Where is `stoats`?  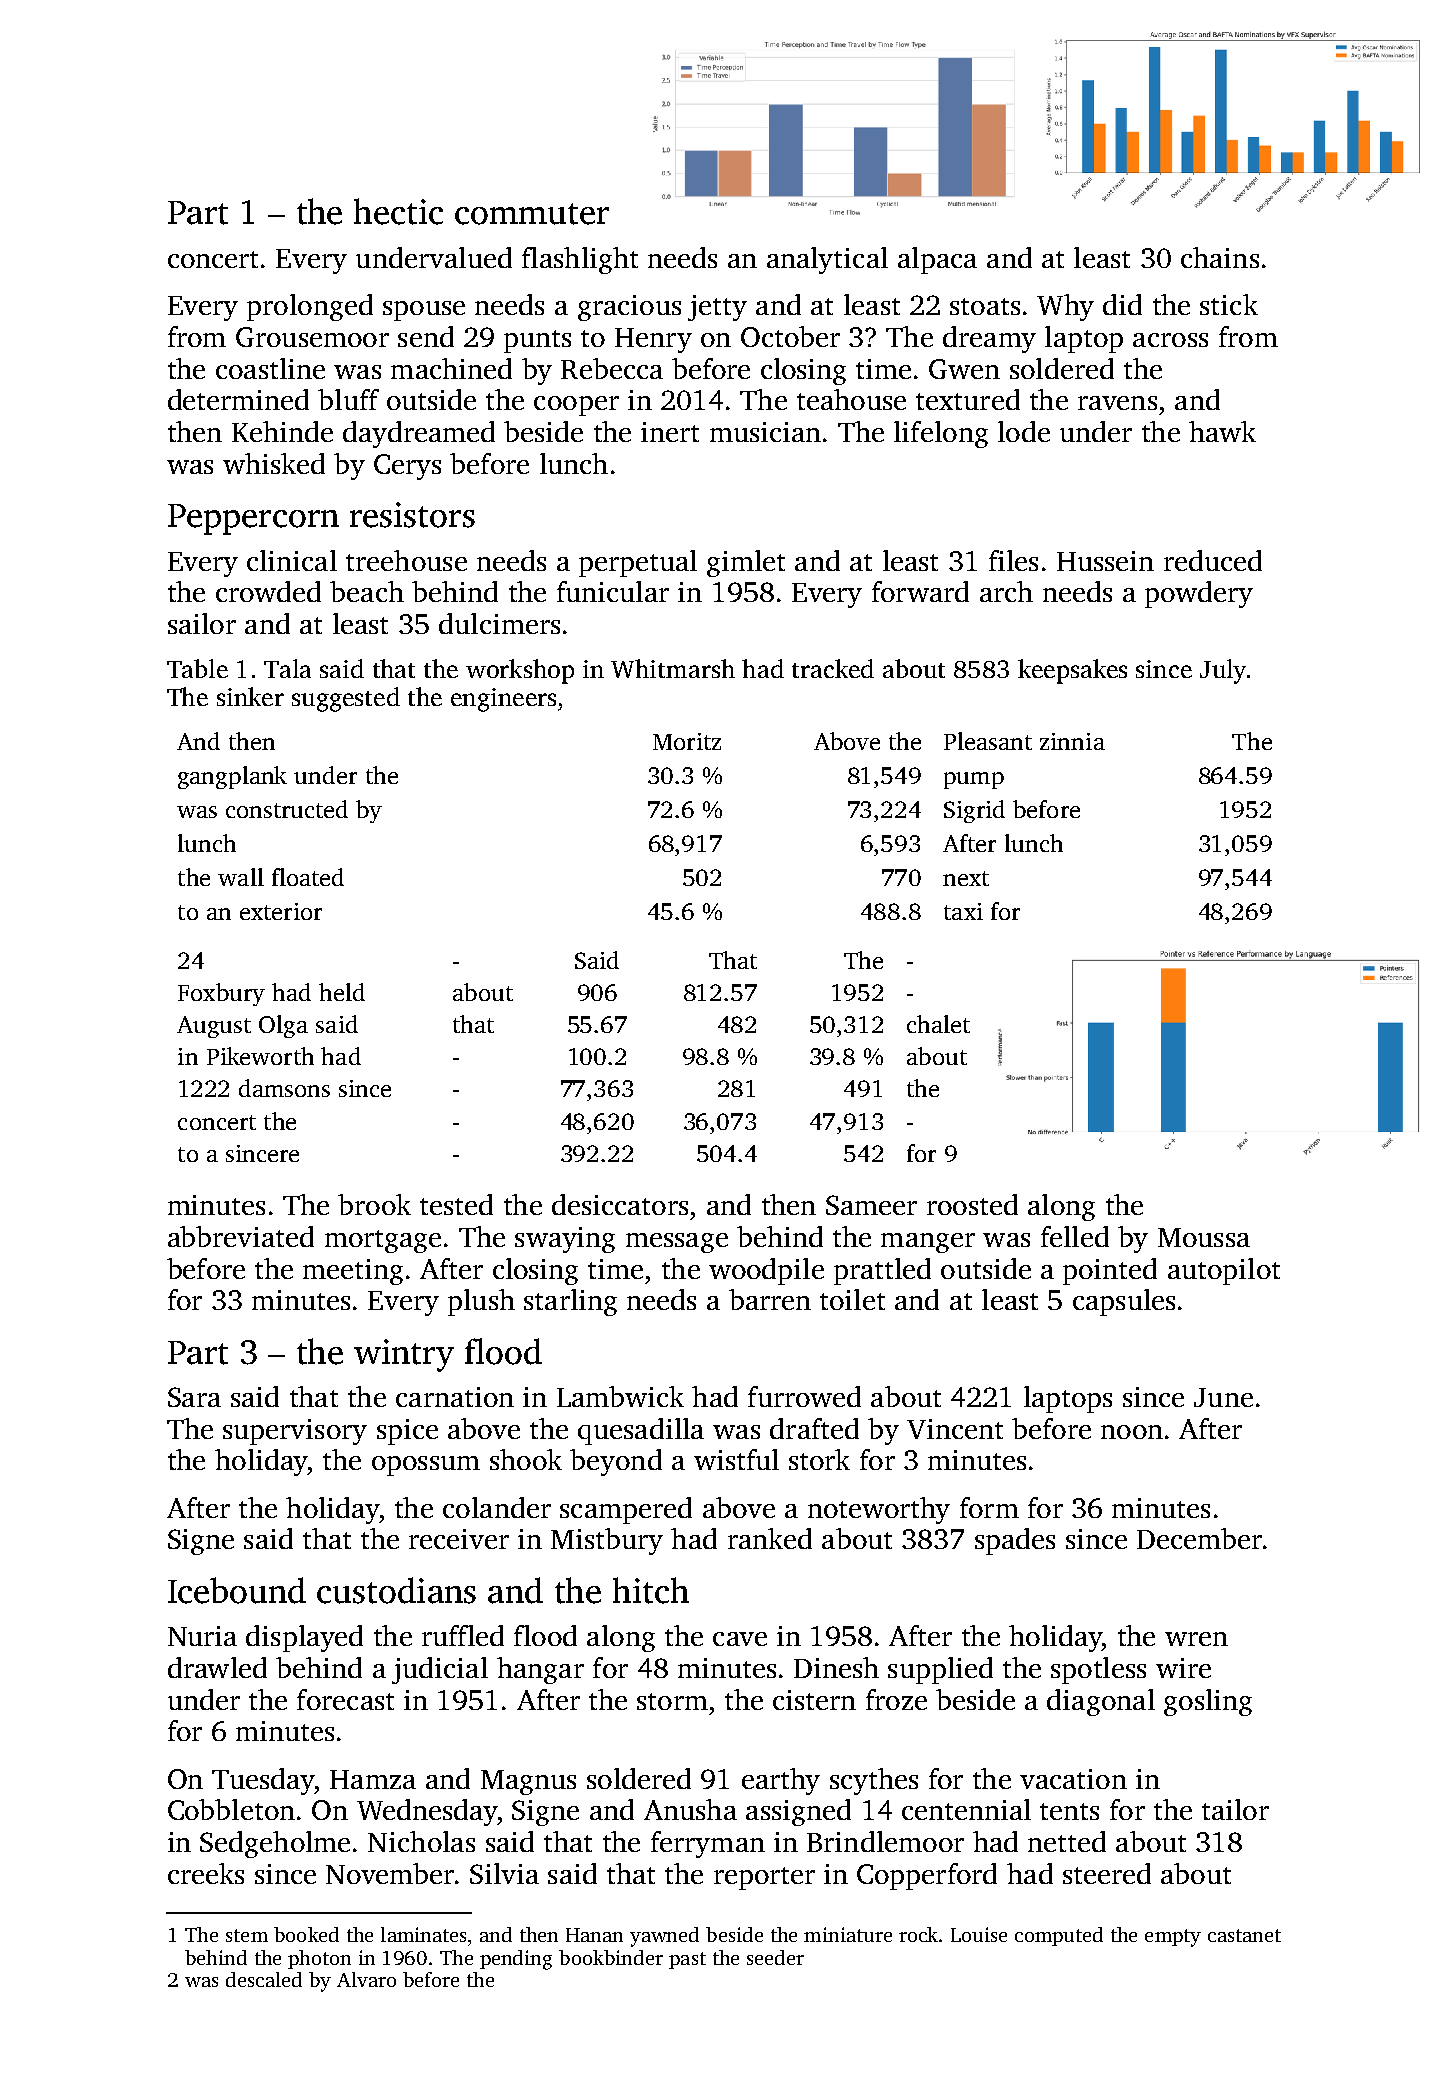 stoats is located at coordinates (985, 306).
